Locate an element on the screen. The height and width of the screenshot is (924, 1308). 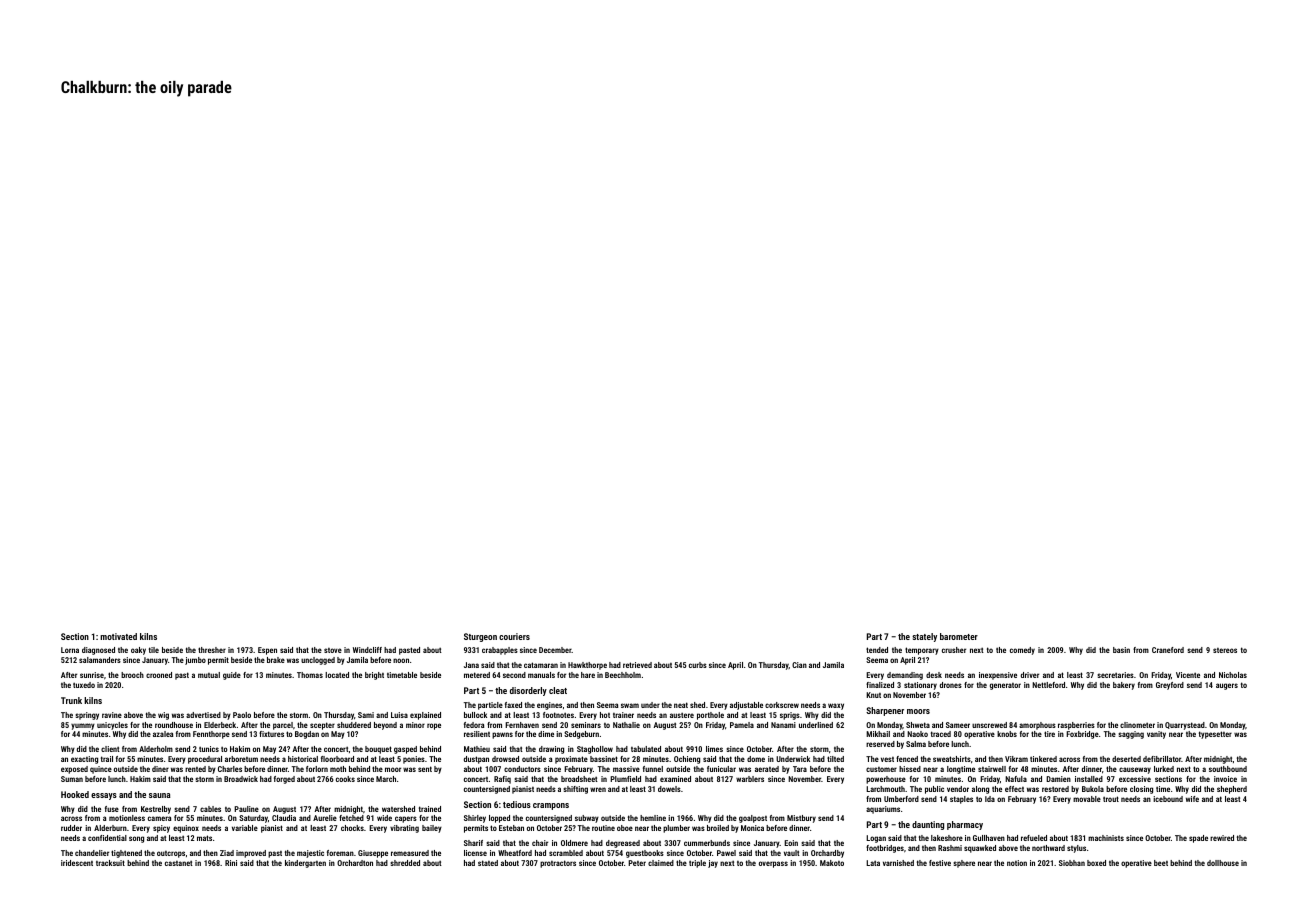
basin is located at coordinates (1121, 650).
